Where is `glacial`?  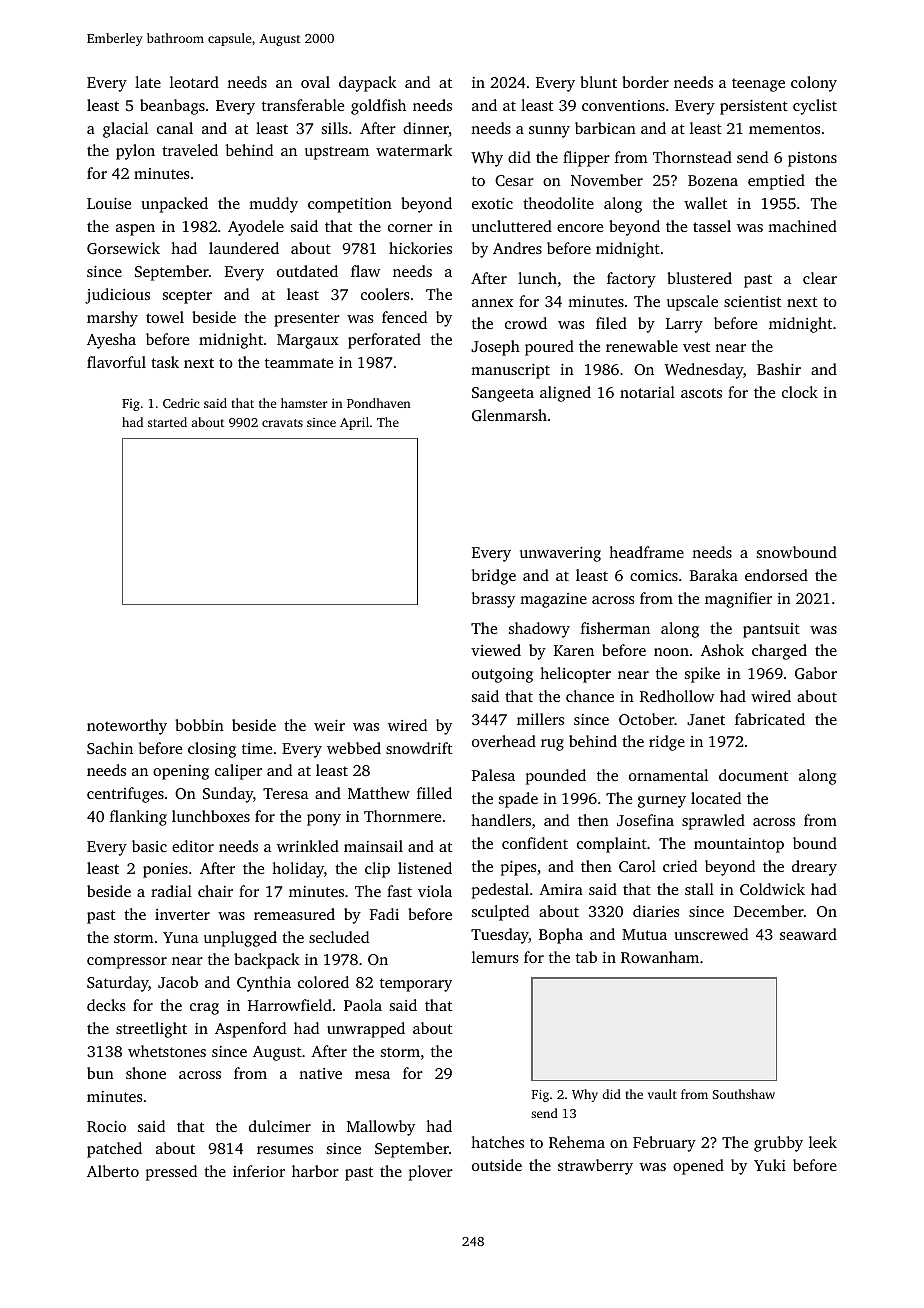 glacial is located at coordinates (125, 130).
